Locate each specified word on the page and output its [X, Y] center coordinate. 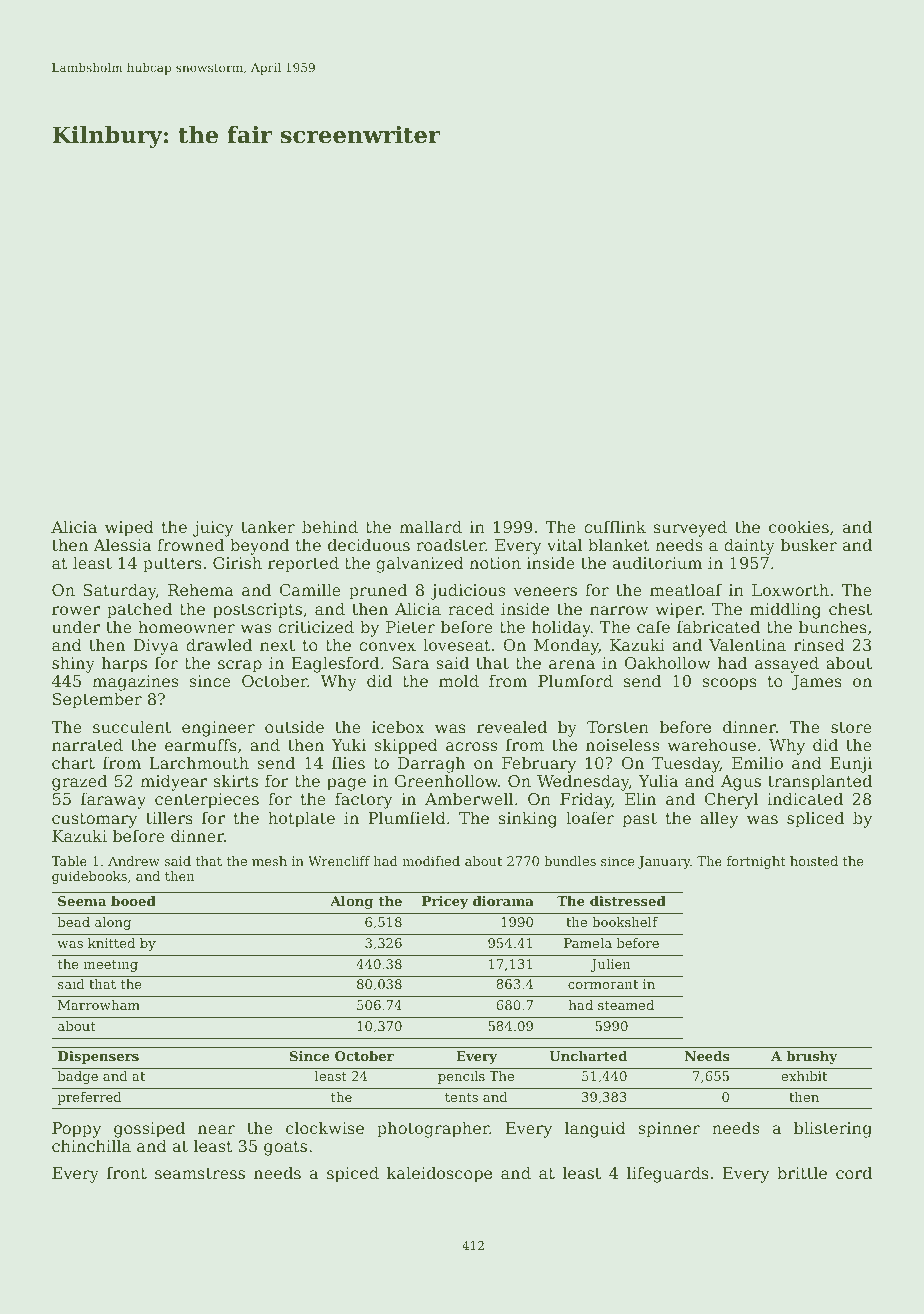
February [539, 764]
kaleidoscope [439, 1174]
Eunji [851, 765]
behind [330, 526]
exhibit [804, 1076]
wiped [129, 528]
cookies [799, 526]
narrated [87, 744]
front [127, 1172]
